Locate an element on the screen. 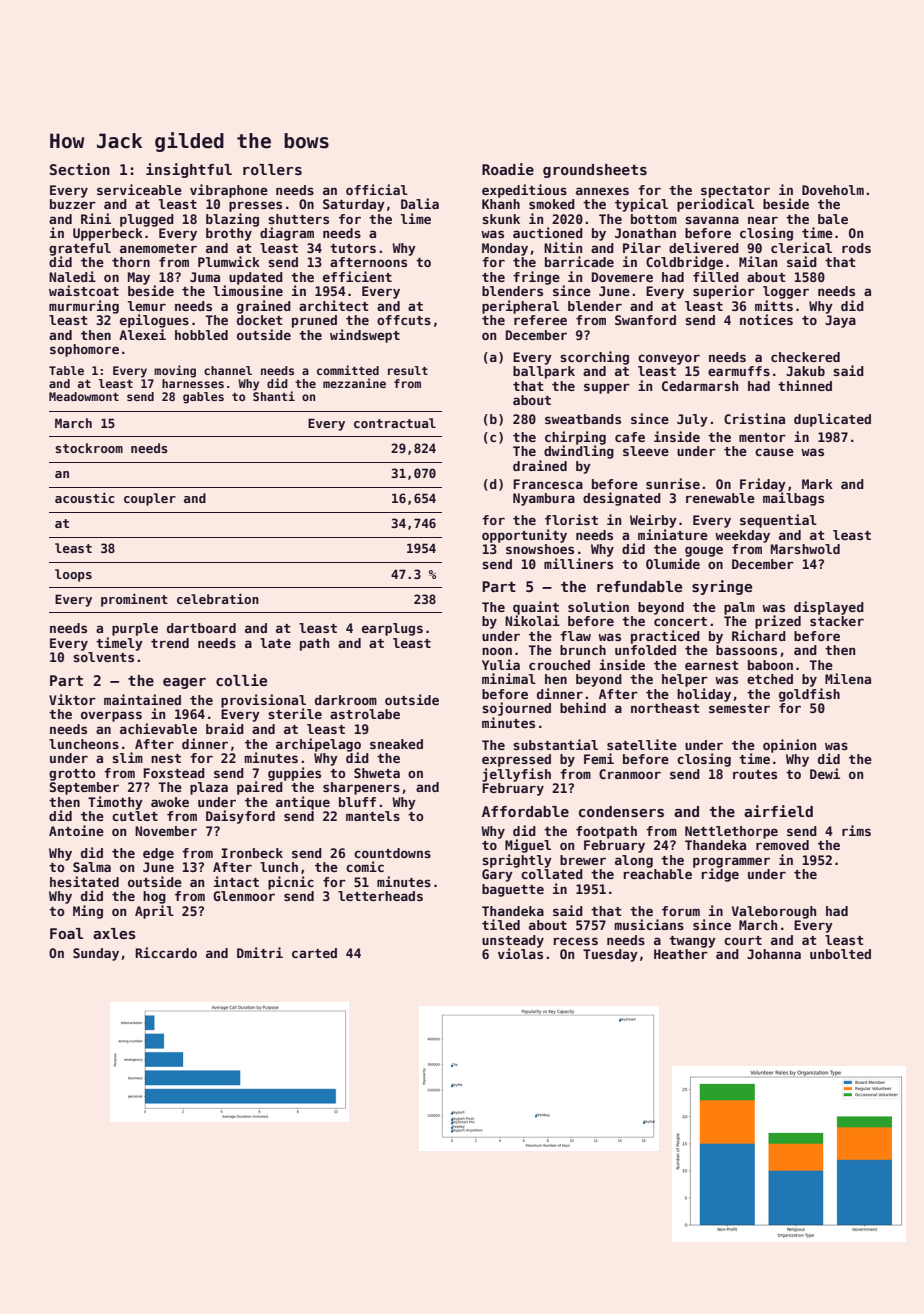  prized is located at coordinates (778, 622).
